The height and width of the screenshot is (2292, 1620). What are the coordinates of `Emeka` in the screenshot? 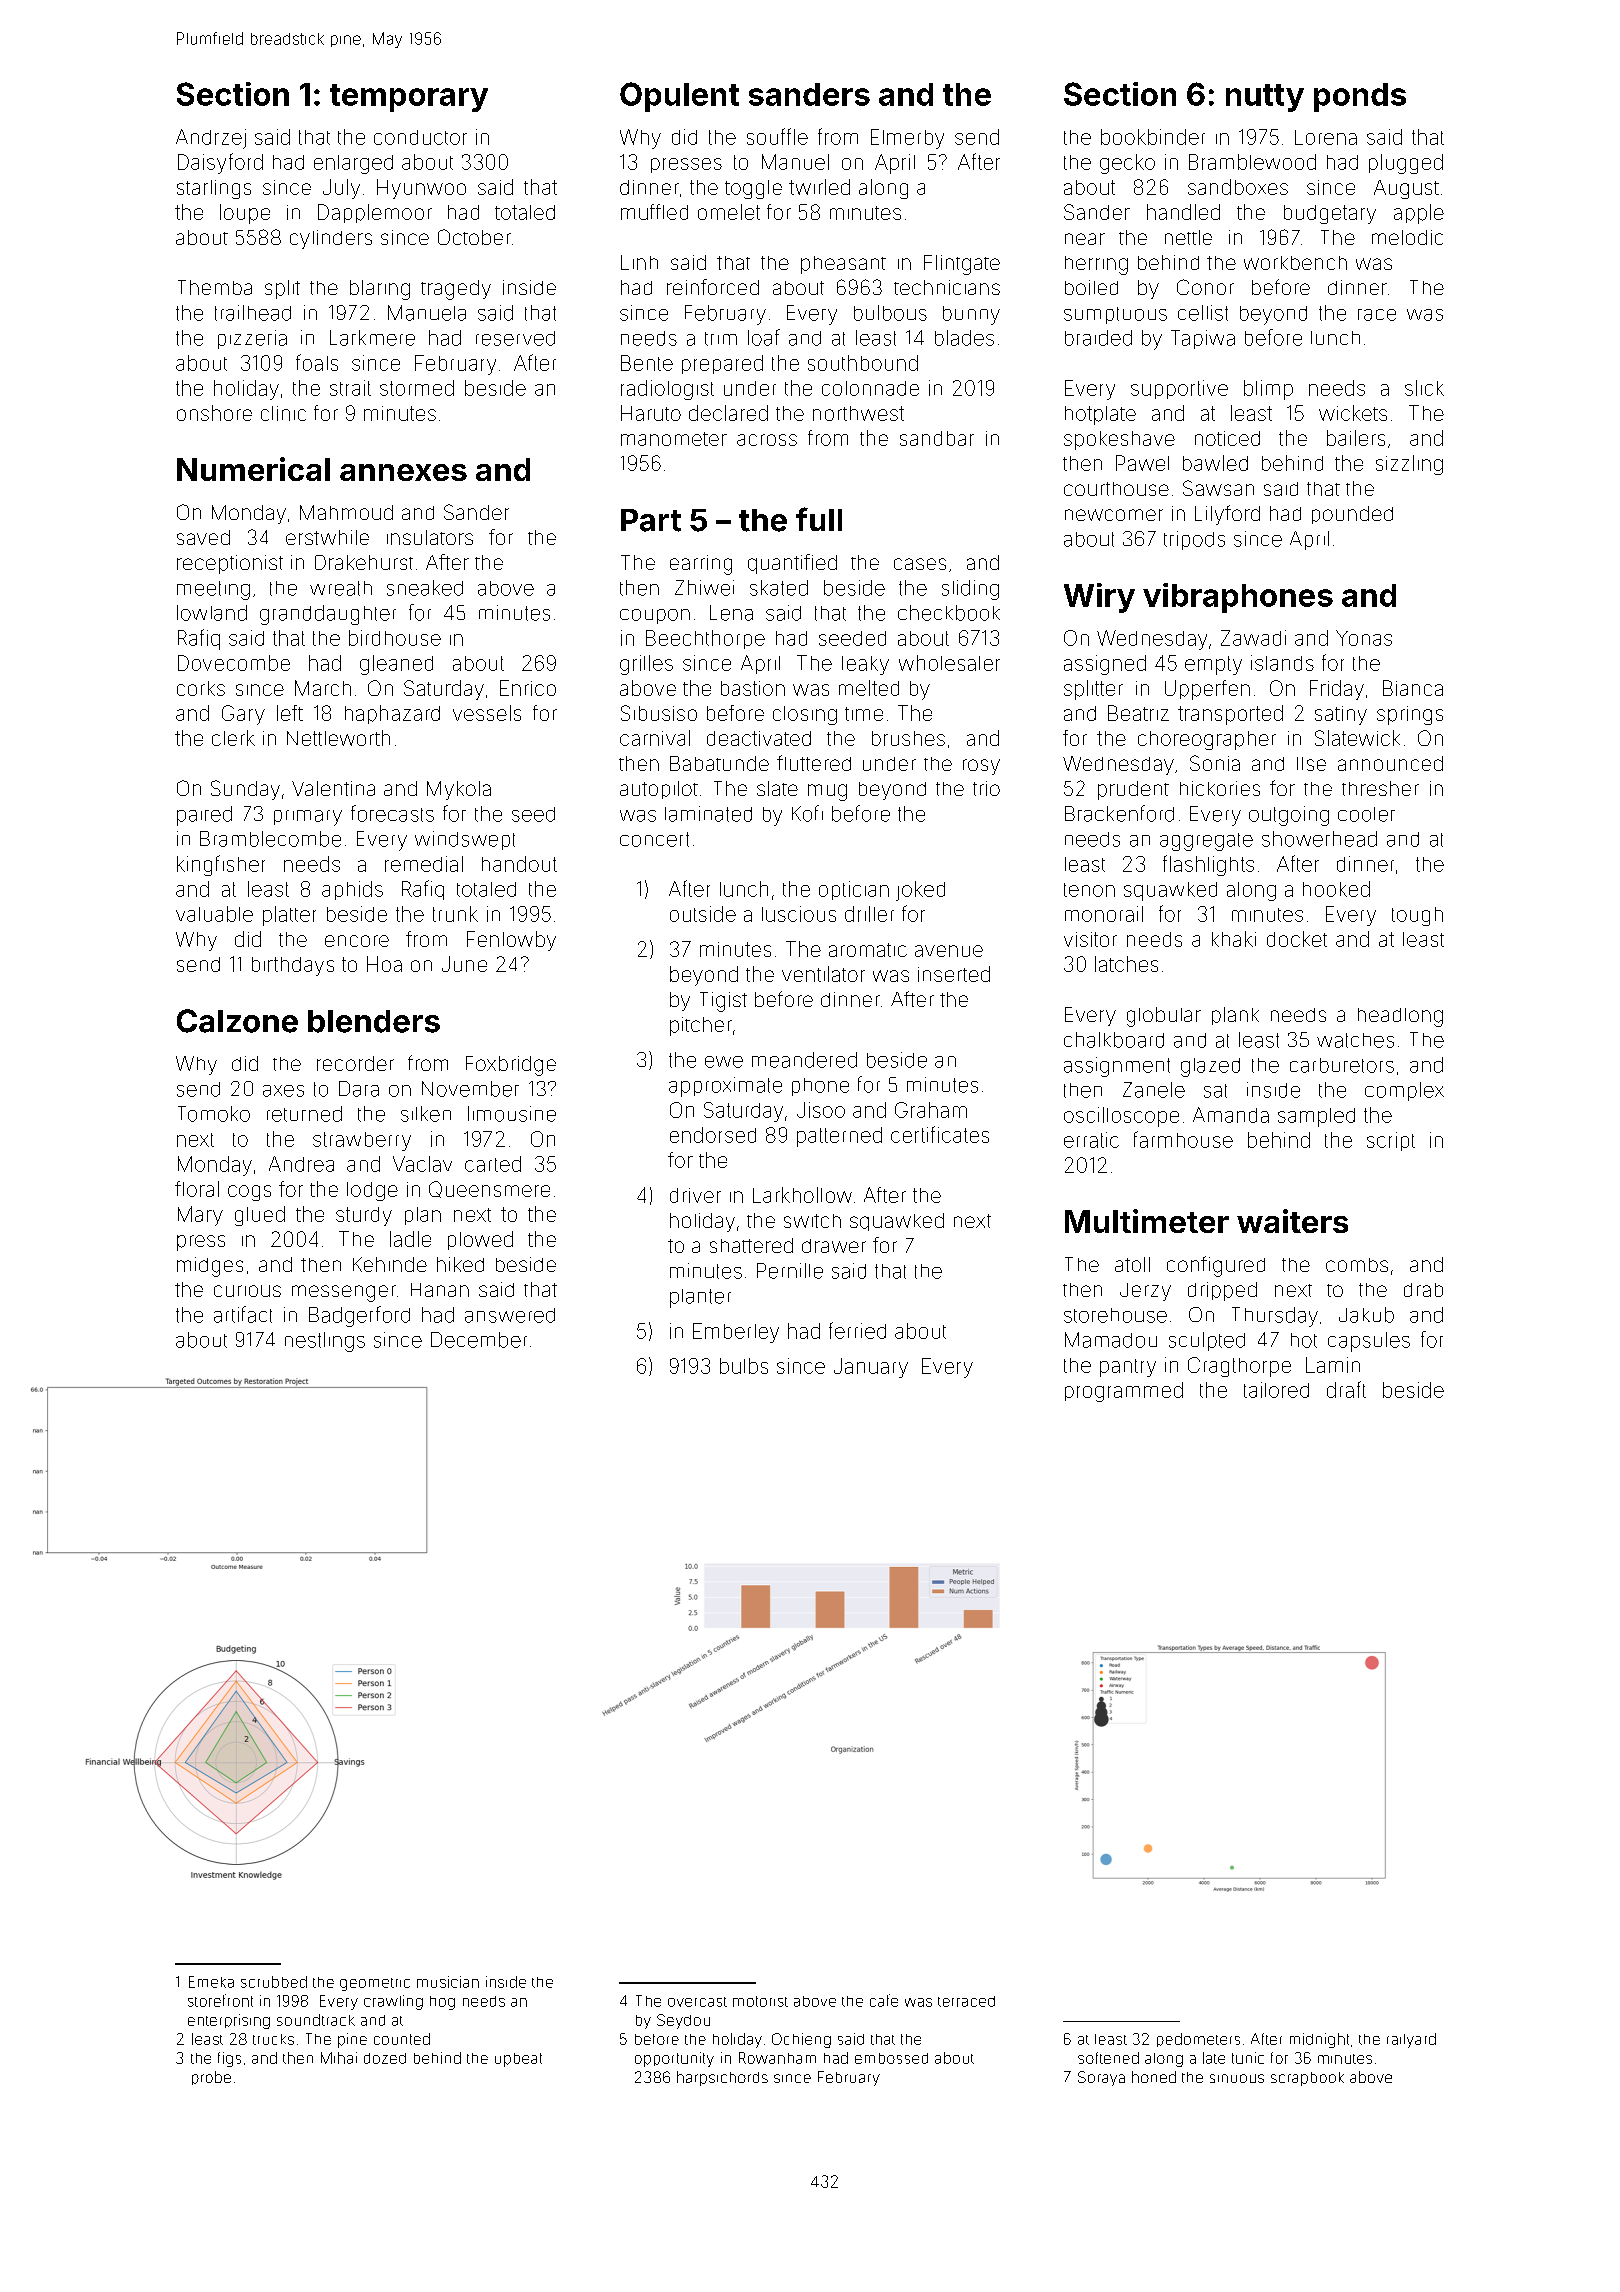 It's located at (211, 1982).
